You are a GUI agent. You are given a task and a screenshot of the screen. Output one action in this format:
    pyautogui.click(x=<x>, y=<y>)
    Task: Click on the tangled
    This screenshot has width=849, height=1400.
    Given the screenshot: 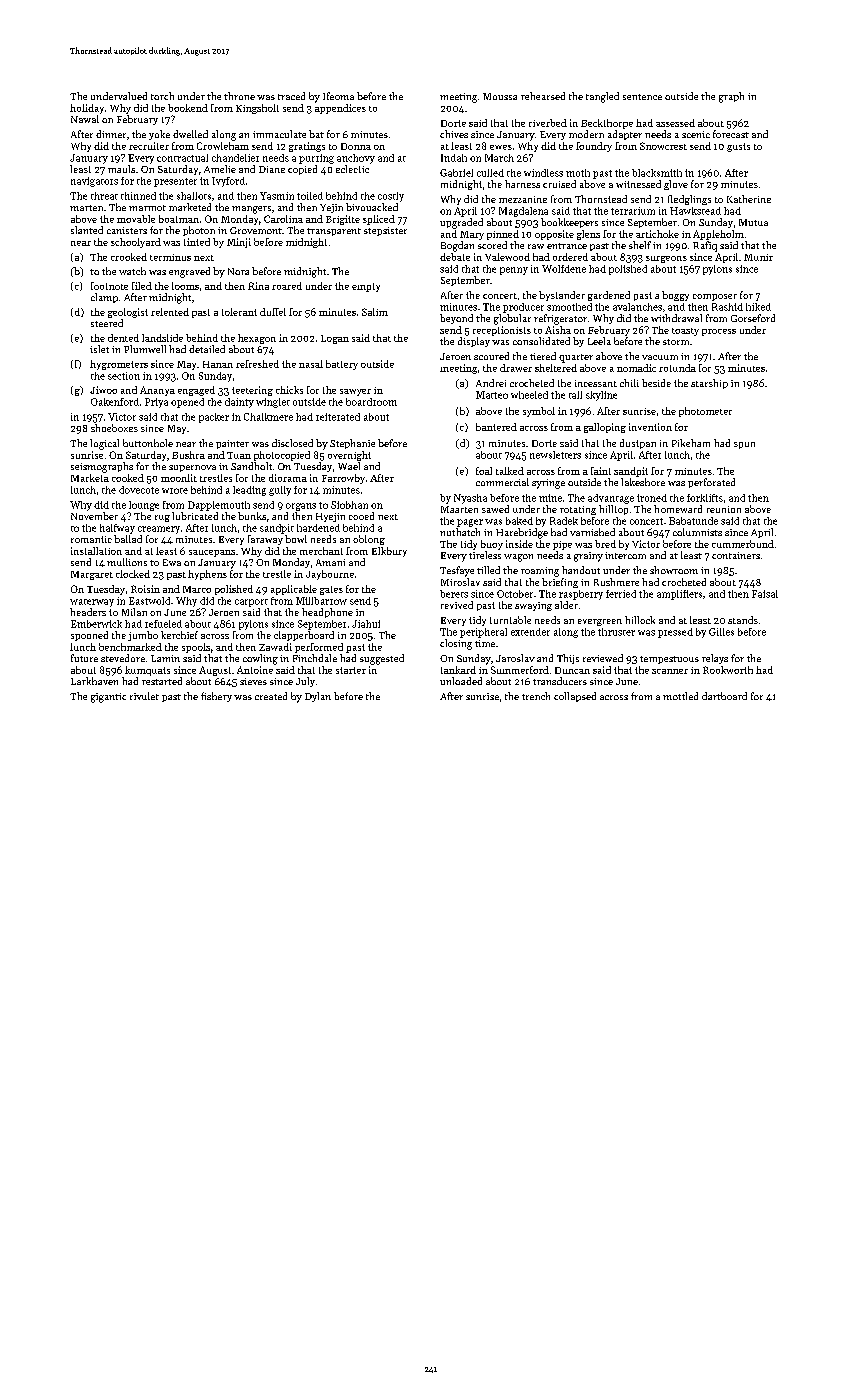 What is the action you would take?
    pyautogui.click(x=602, y=97)
